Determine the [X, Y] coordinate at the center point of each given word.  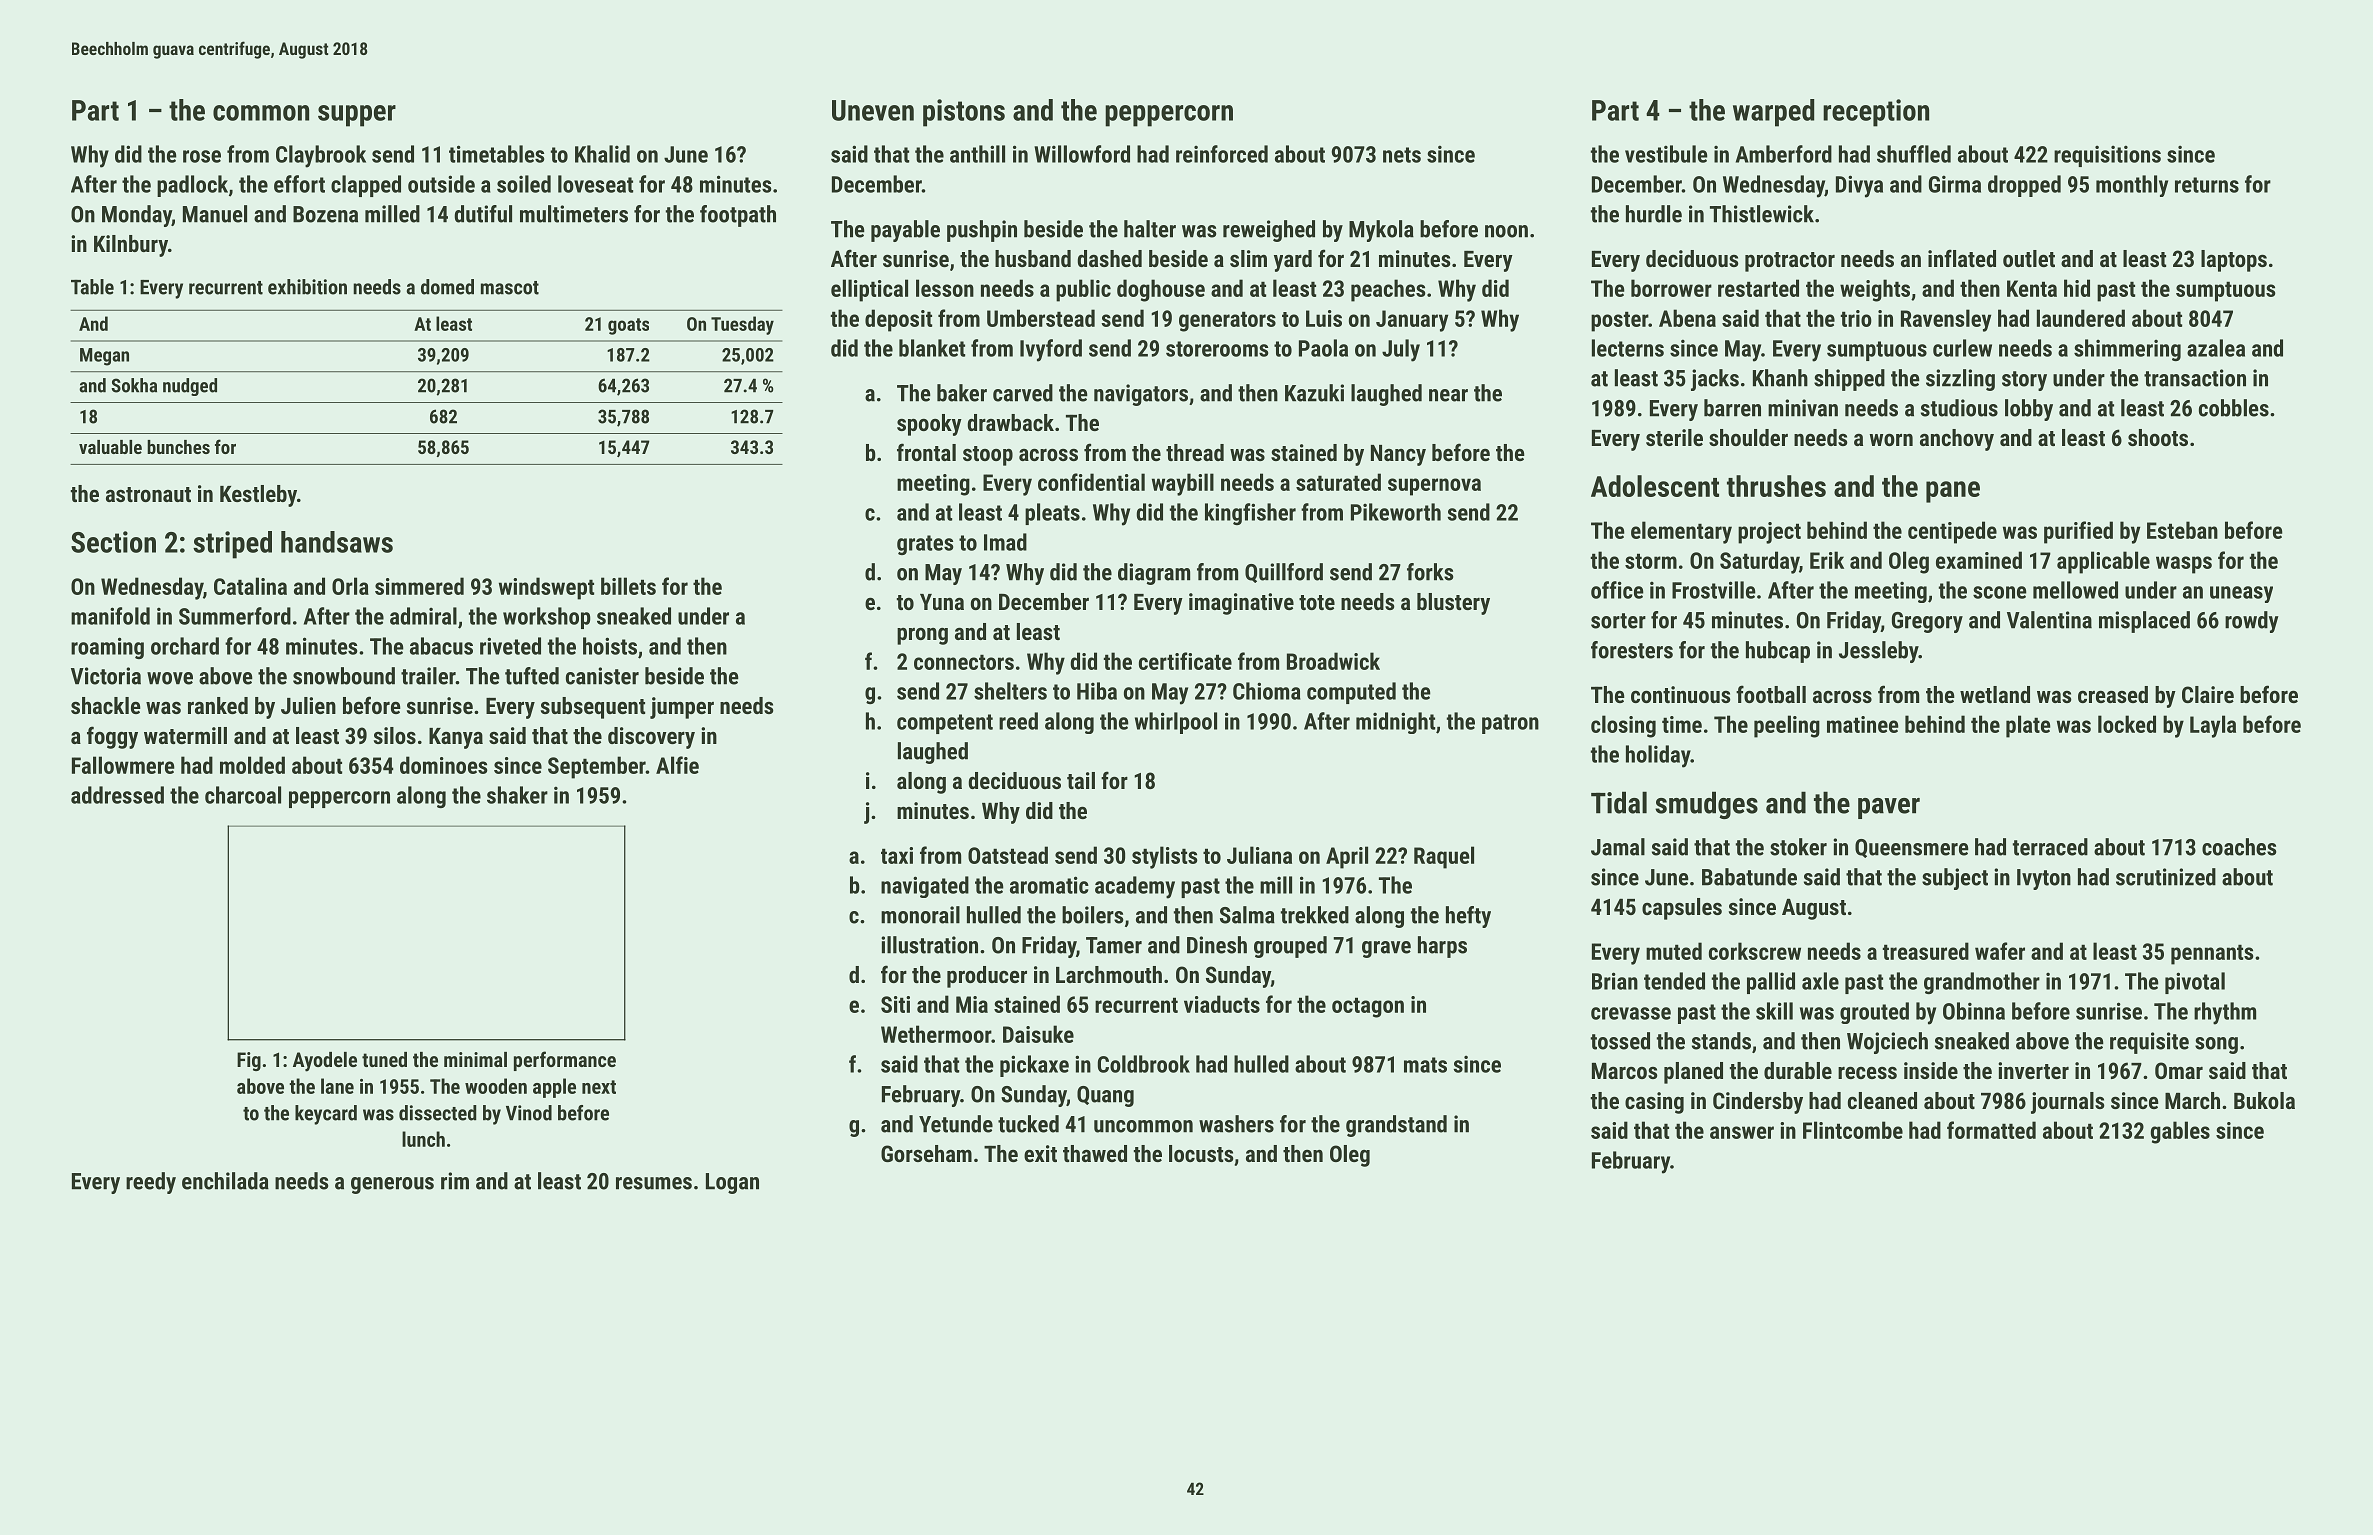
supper [357, 116]
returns [2207, 185]
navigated [925, 887]
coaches [2239, 847]
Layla [2213, 726]
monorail [920, 915]
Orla [350, 586]
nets [1402, 155]
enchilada [225, 1181]
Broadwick [1333, 661]
